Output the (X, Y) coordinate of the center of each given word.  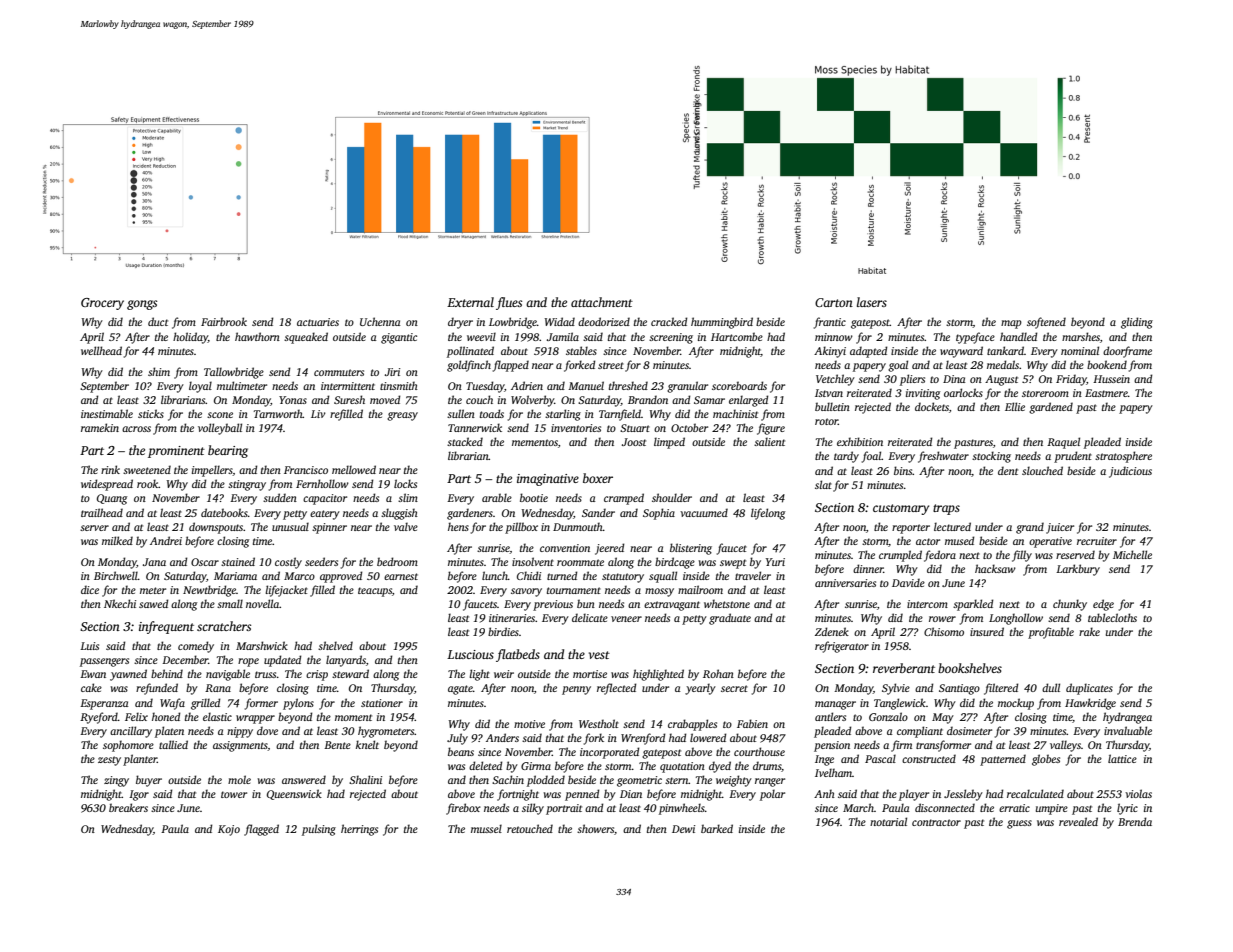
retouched (530, 828)
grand (1030, 528)
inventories (576, 428)
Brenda (1135, 821)
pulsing (319, 830)
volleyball (220, 429)
